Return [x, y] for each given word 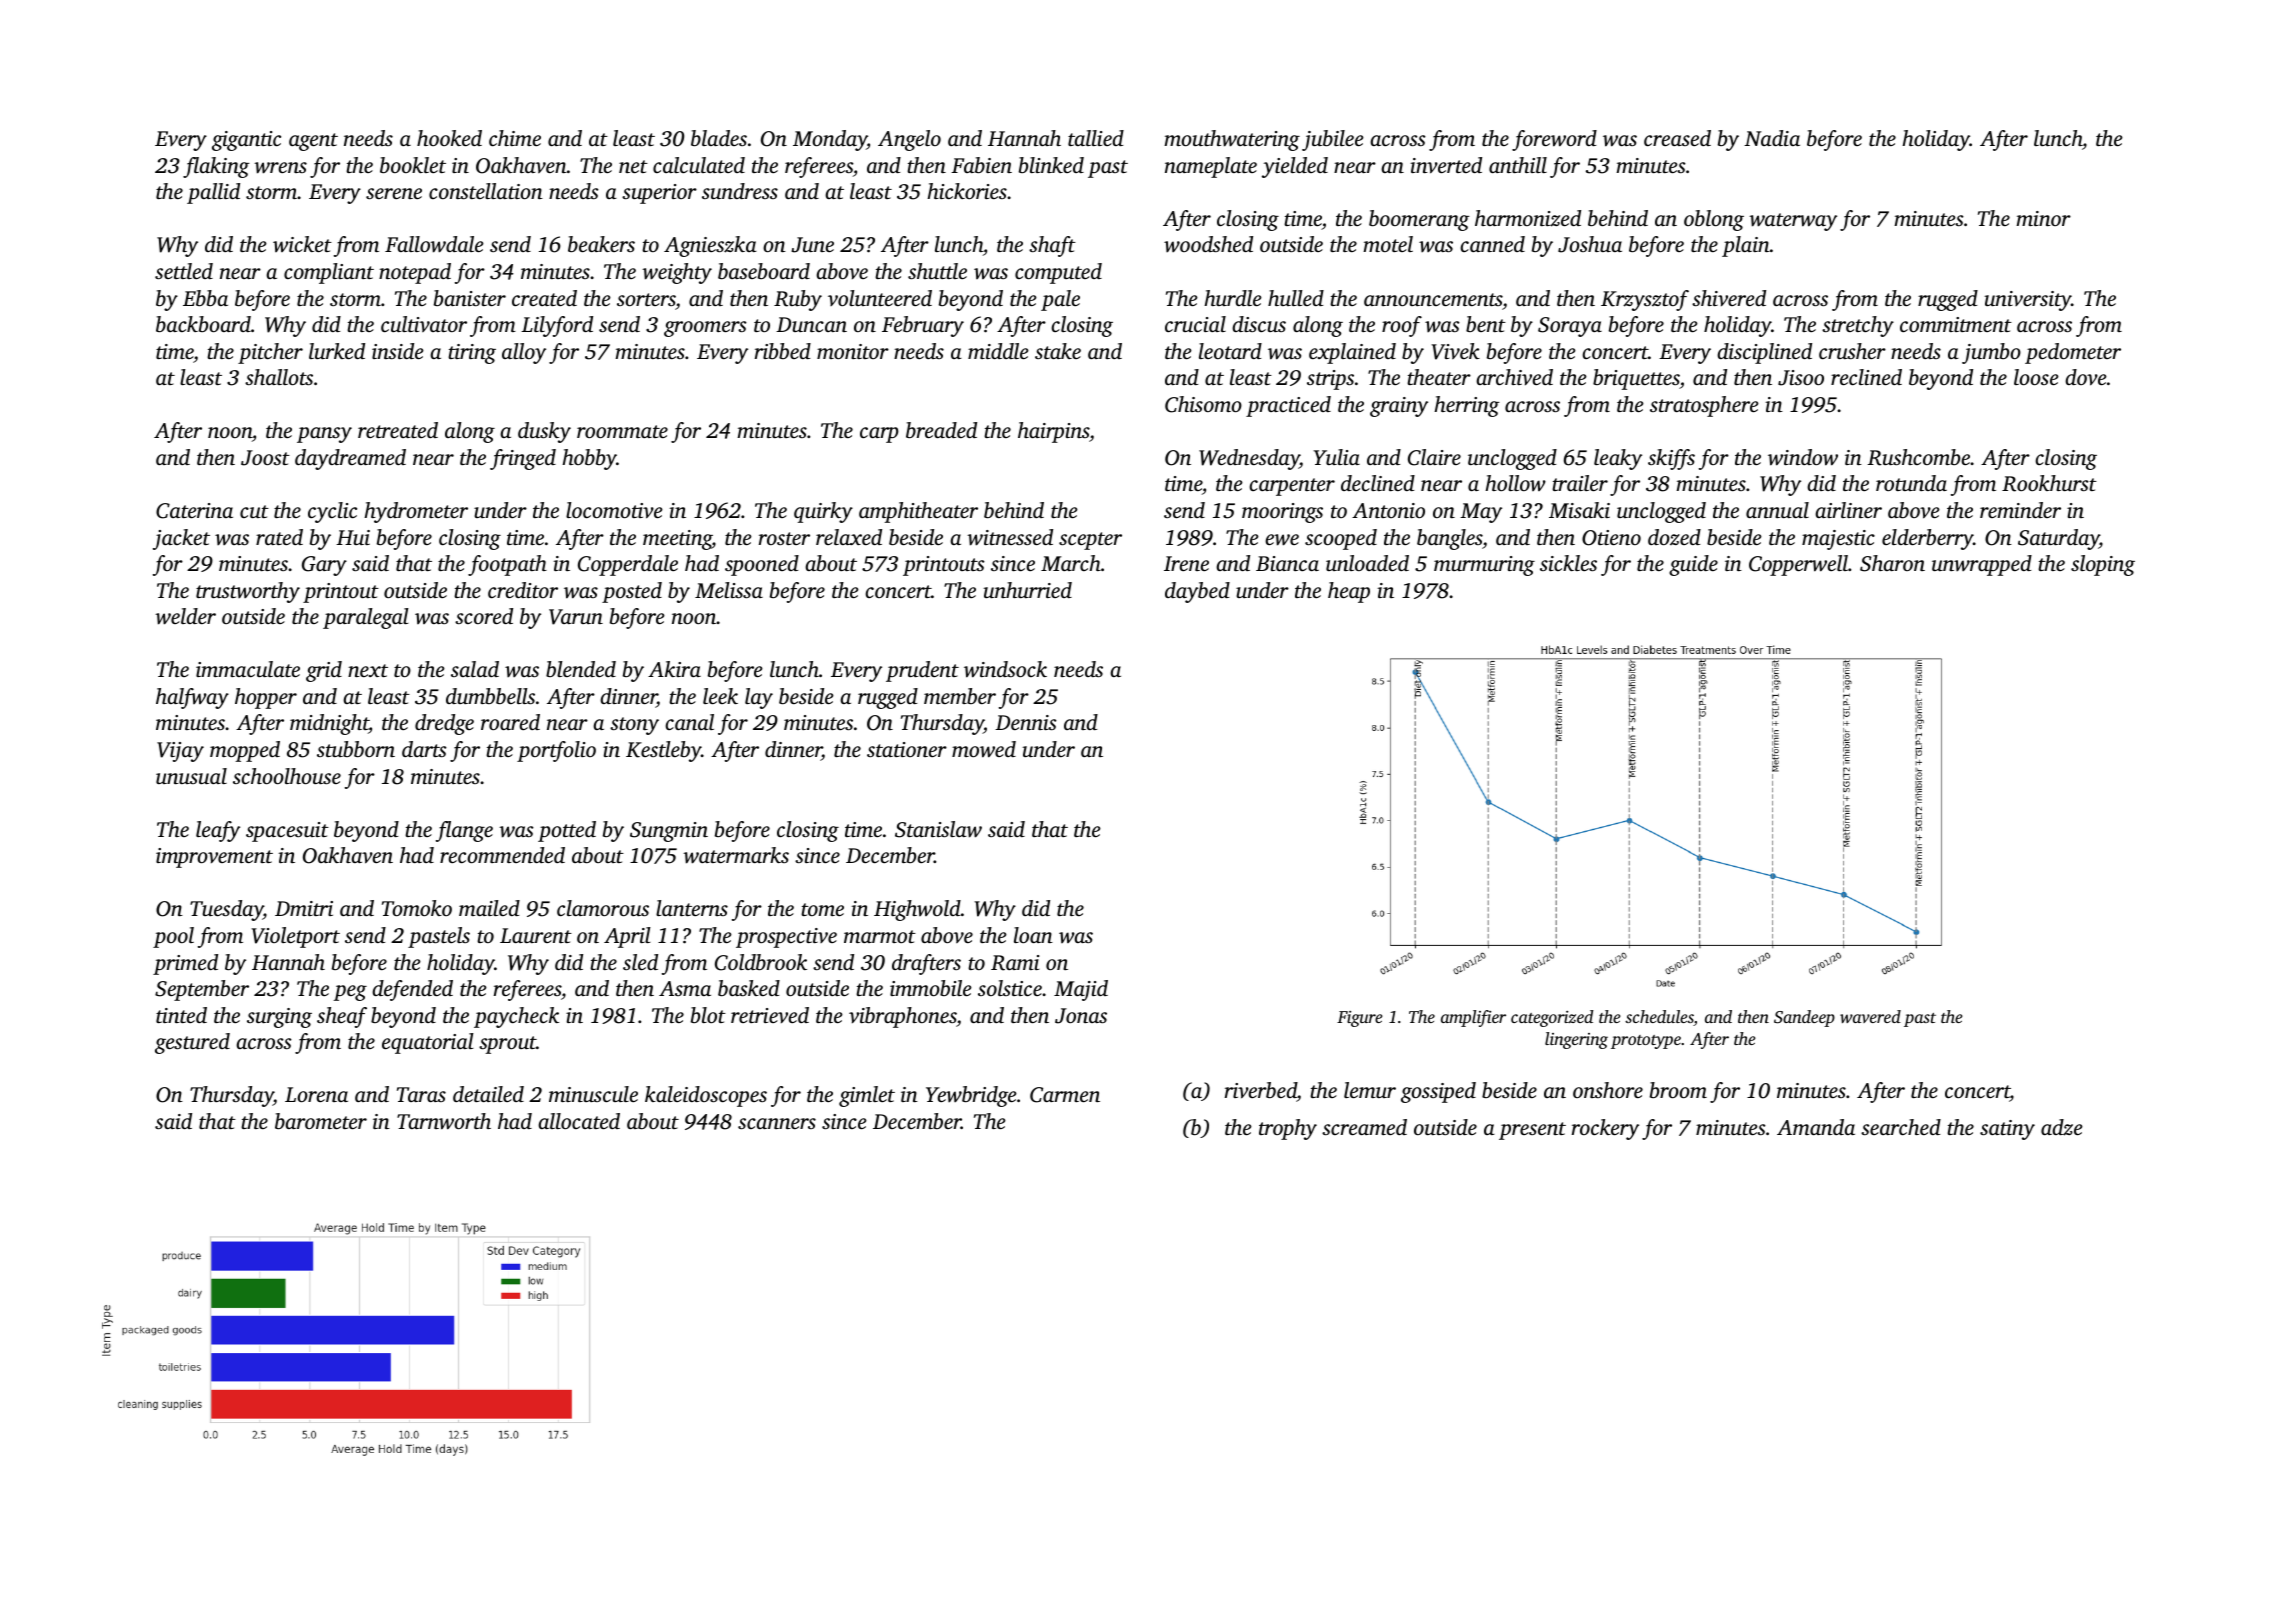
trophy [1288, 1129]
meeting [677, 540]
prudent [922, 671]
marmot [880, 936]
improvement [214, 858]
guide [1693, 565]
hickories [967, 191]
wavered [1870, 1016]
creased [1677, 138]
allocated [579, 1121]
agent [313, 142]
